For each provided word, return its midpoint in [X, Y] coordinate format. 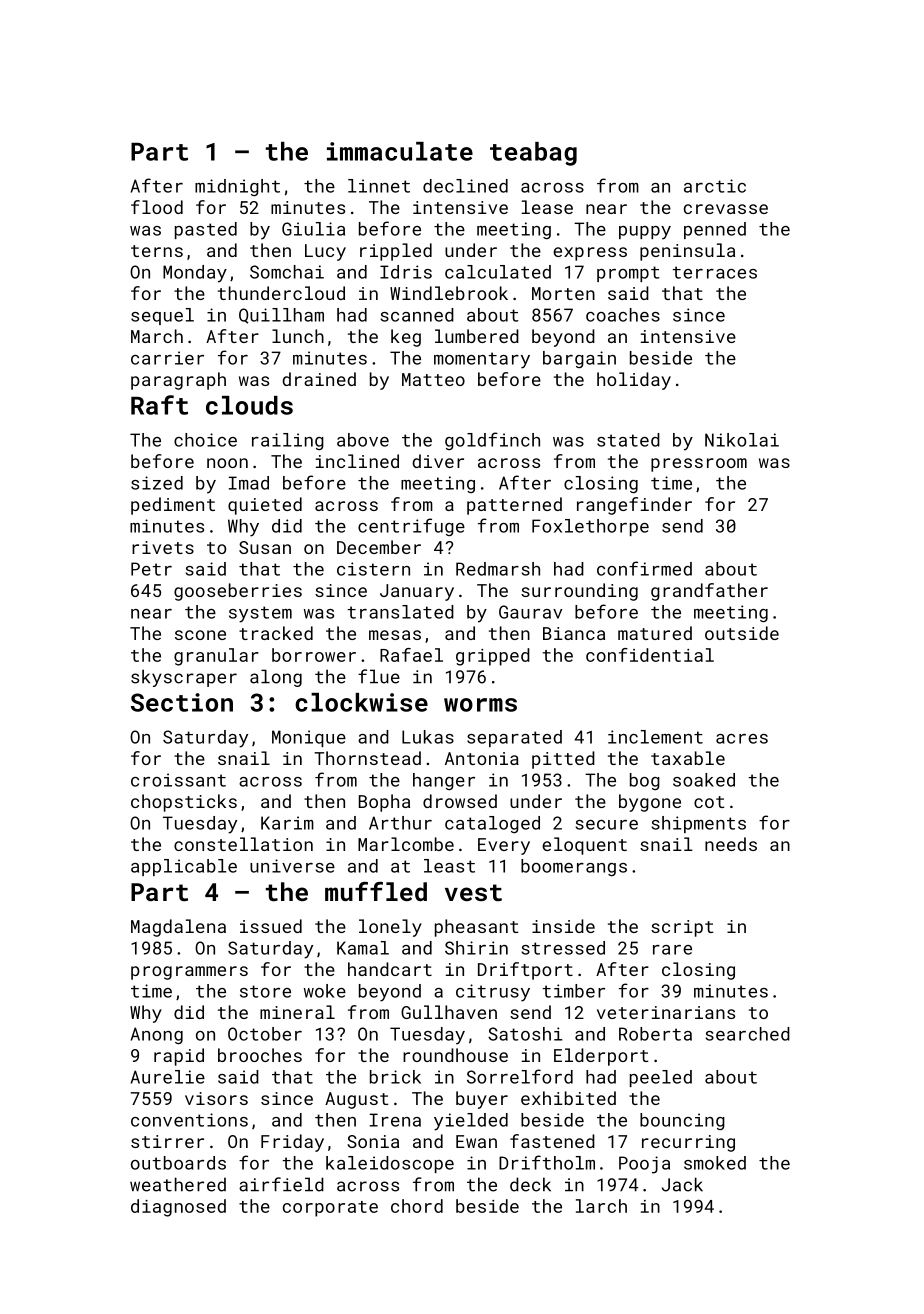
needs [731, 844]
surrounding [579, 592]
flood [157, 207]
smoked [715, 1163]
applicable [184, 867]
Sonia [373, 1141]
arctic [715, 186]
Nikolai [742, 440]
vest [473, 892]
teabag [533, 154]
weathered [178, 1184]
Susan [265, 547]
